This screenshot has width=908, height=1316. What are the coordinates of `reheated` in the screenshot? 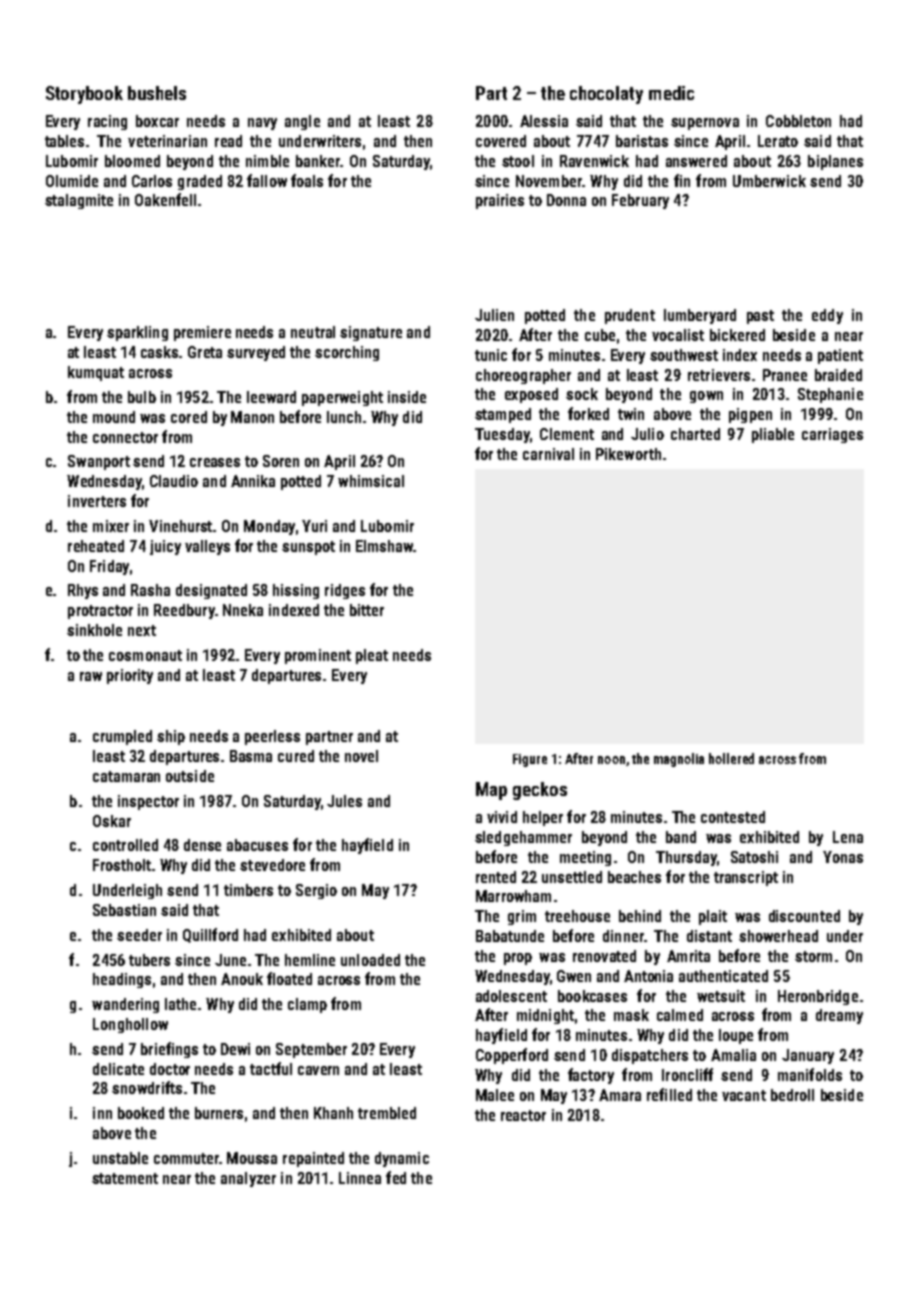 It's located at (96, 546).
